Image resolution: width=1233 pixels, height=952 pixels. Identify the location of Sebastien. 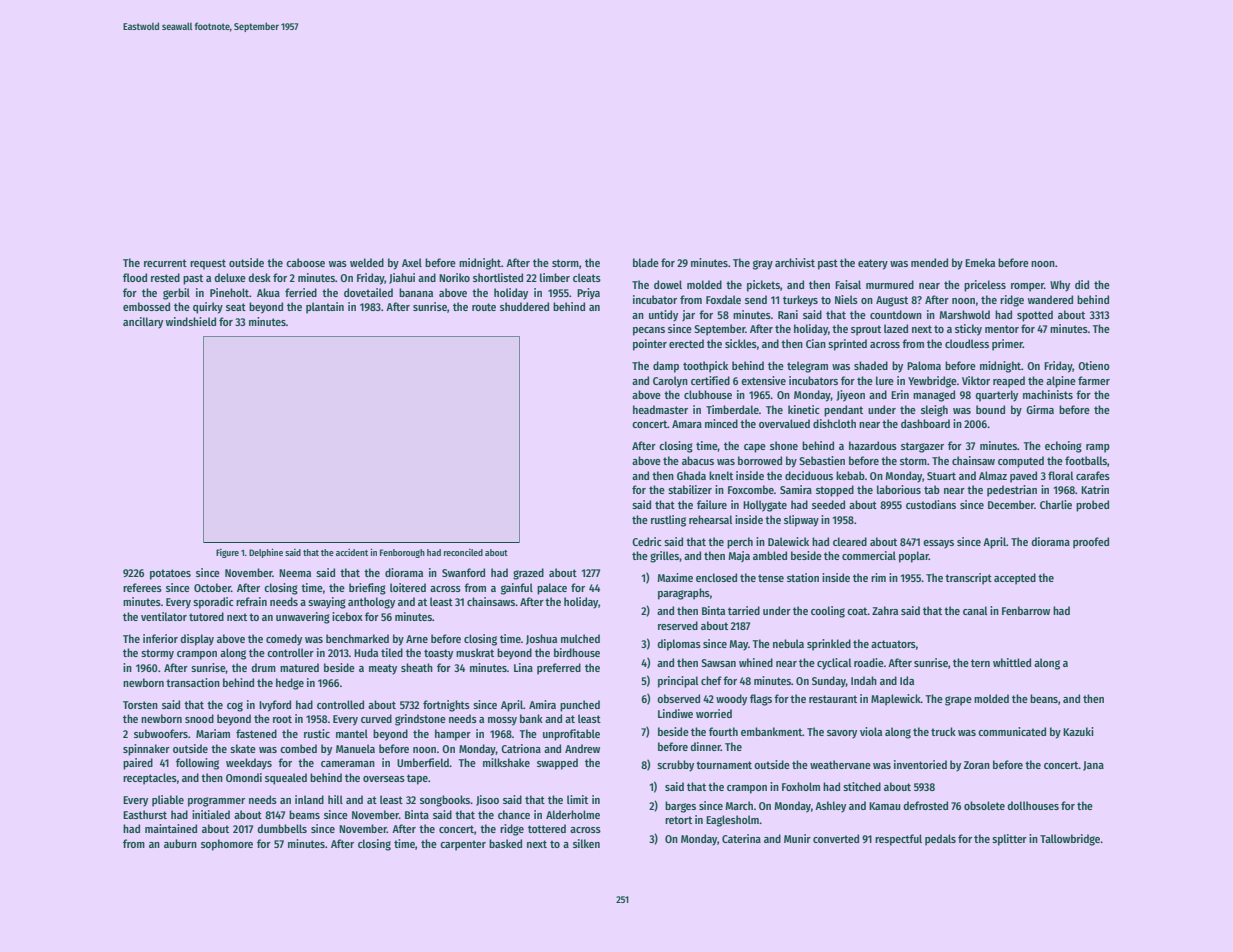
(822, 460).
